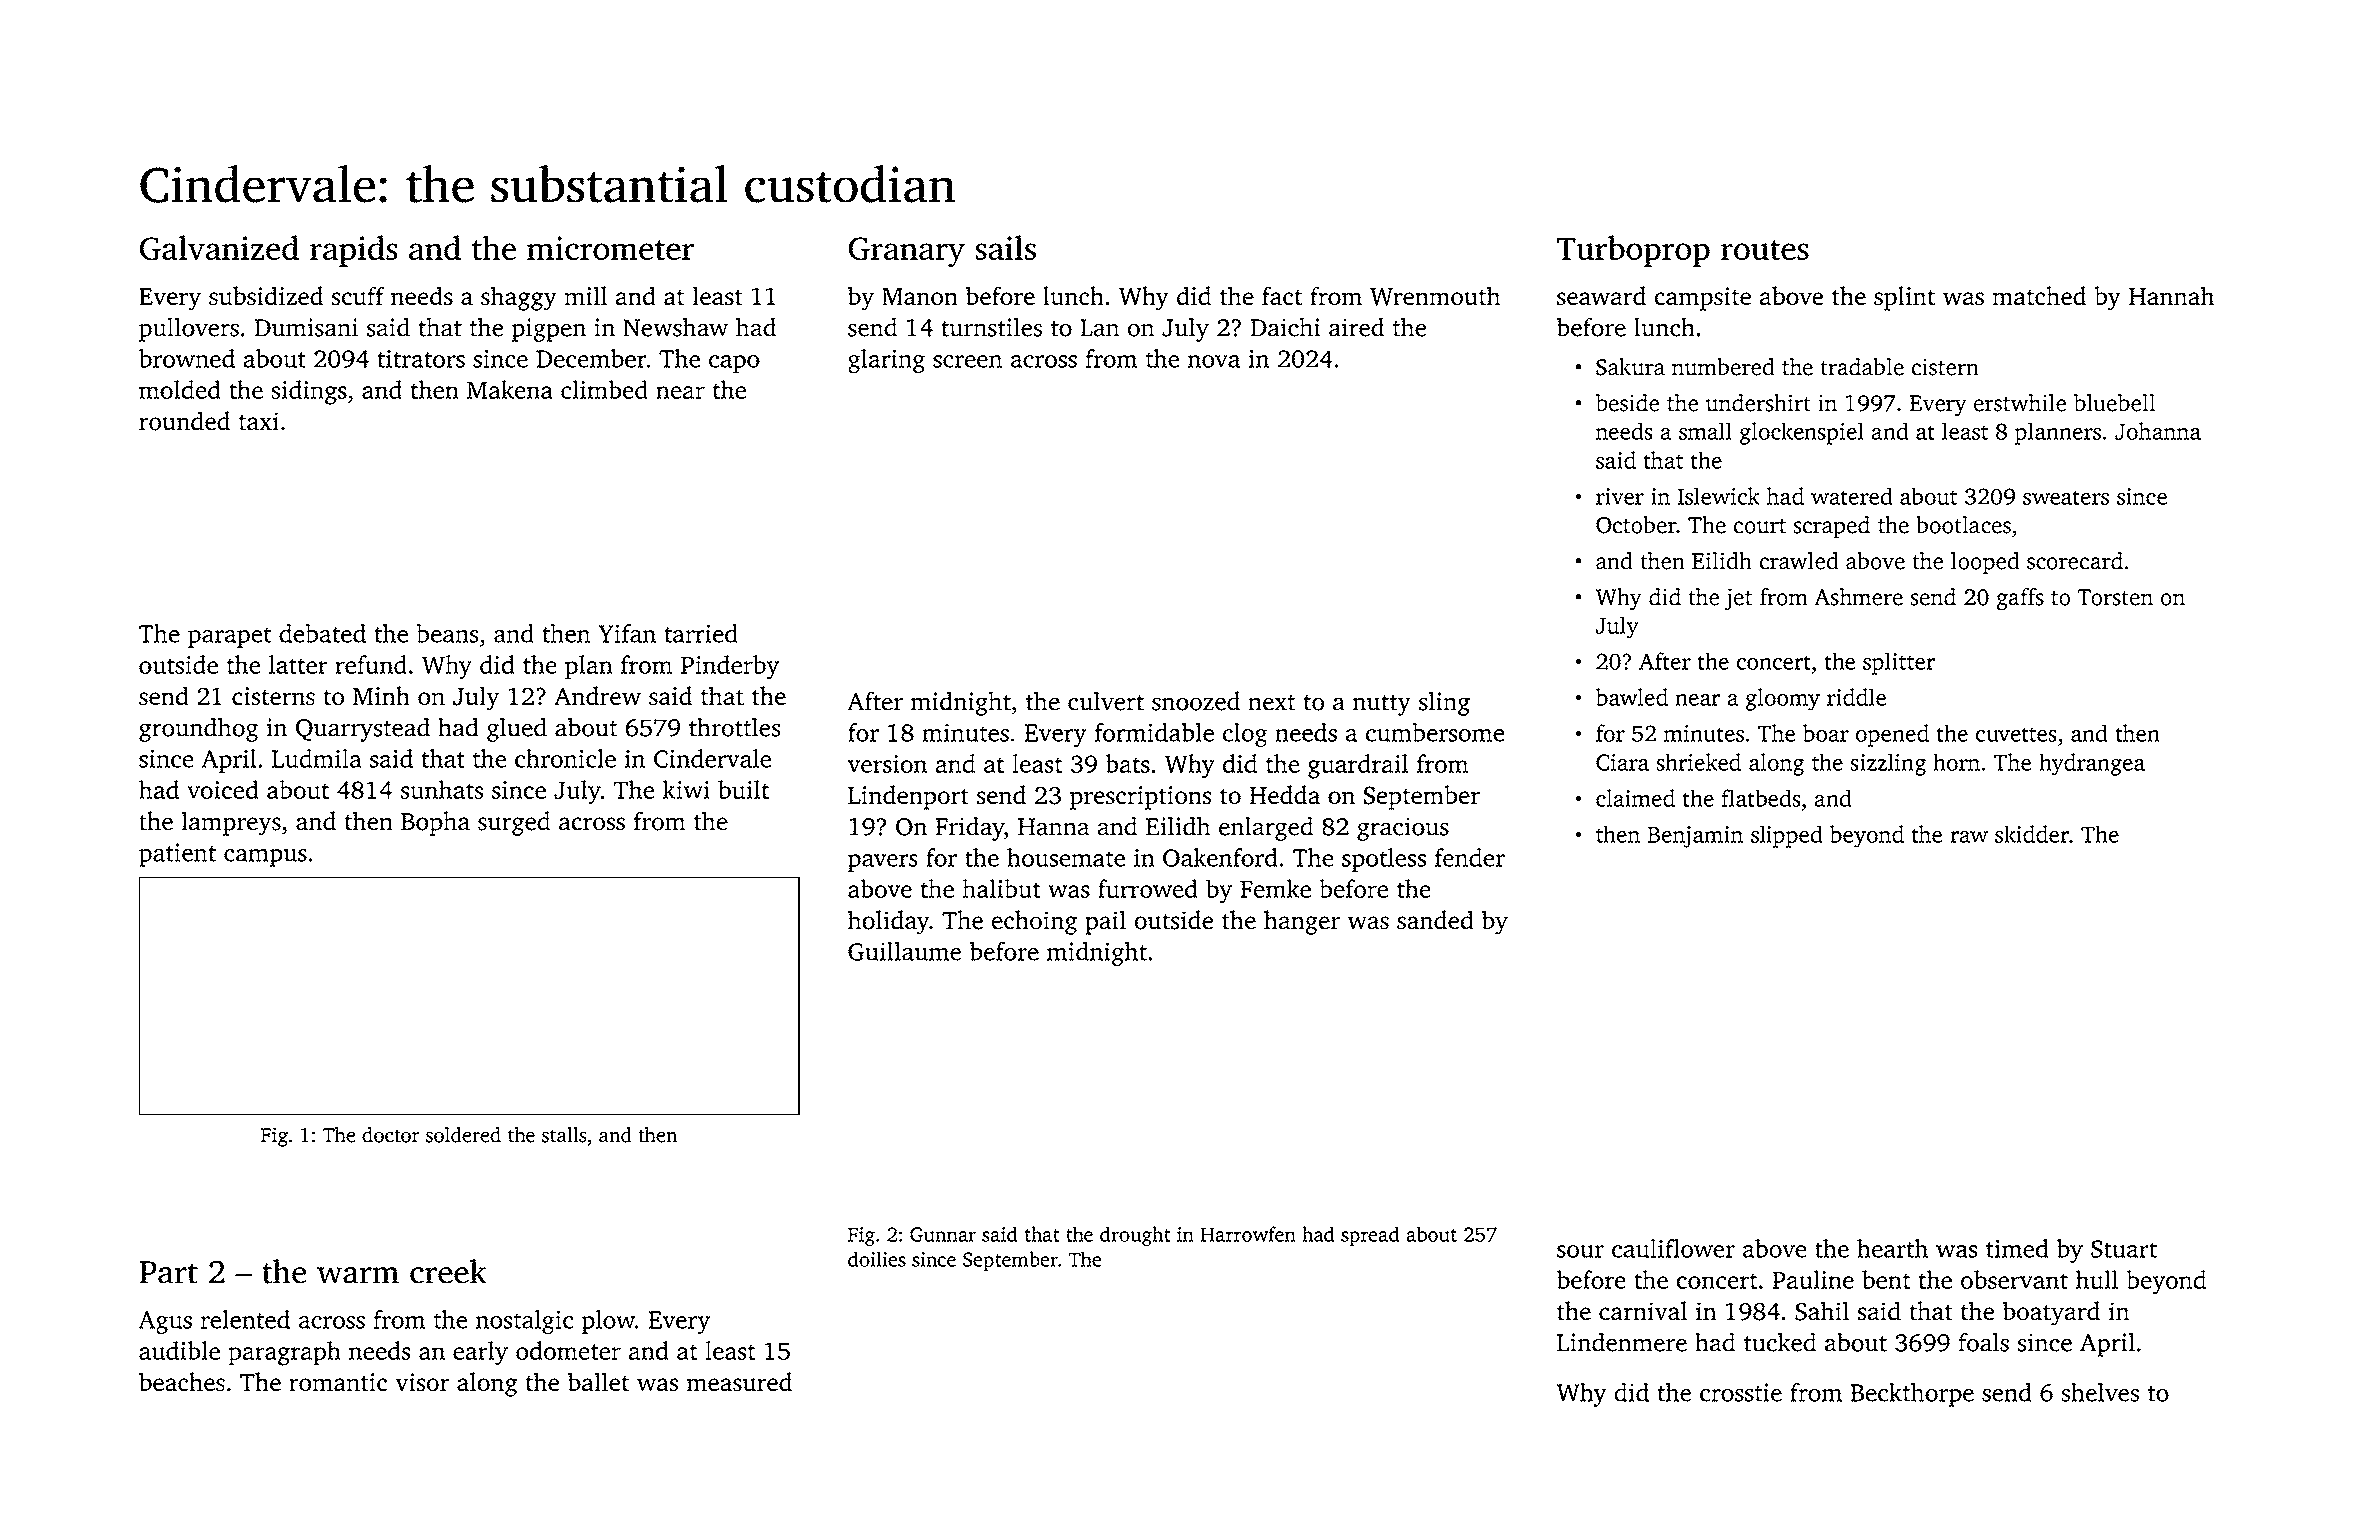 The image size is (2356, 1524). Describe the element at coordinates (610, 248) in the page. I see `micrometer` at that location.
